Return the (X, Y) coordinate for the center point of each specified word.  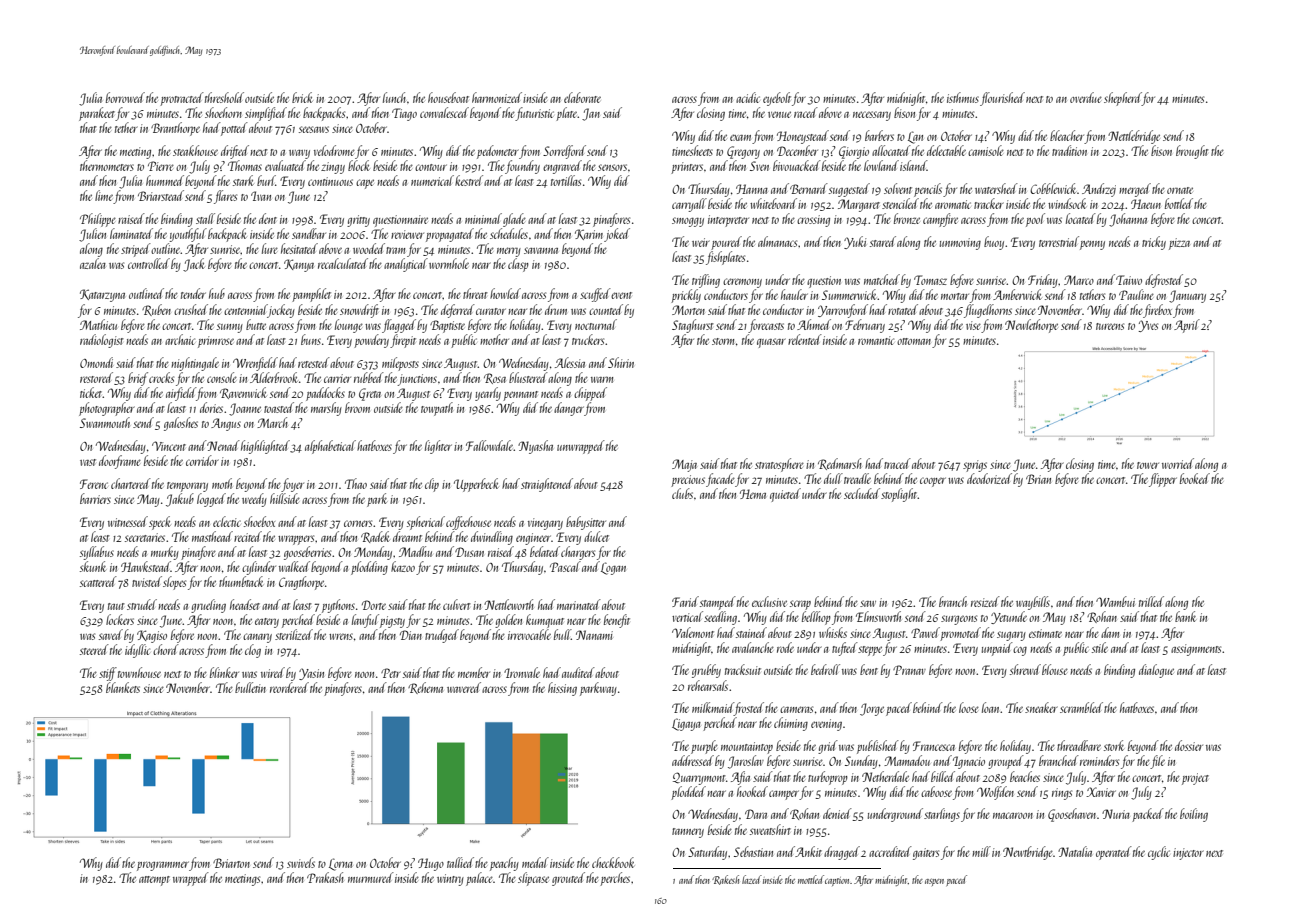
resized (985, 601)
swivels (301, 862)
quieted (785, 495)
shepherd (1123, 99)
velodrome (334, 150)
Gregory (743, 152)
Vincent (169, 446)
